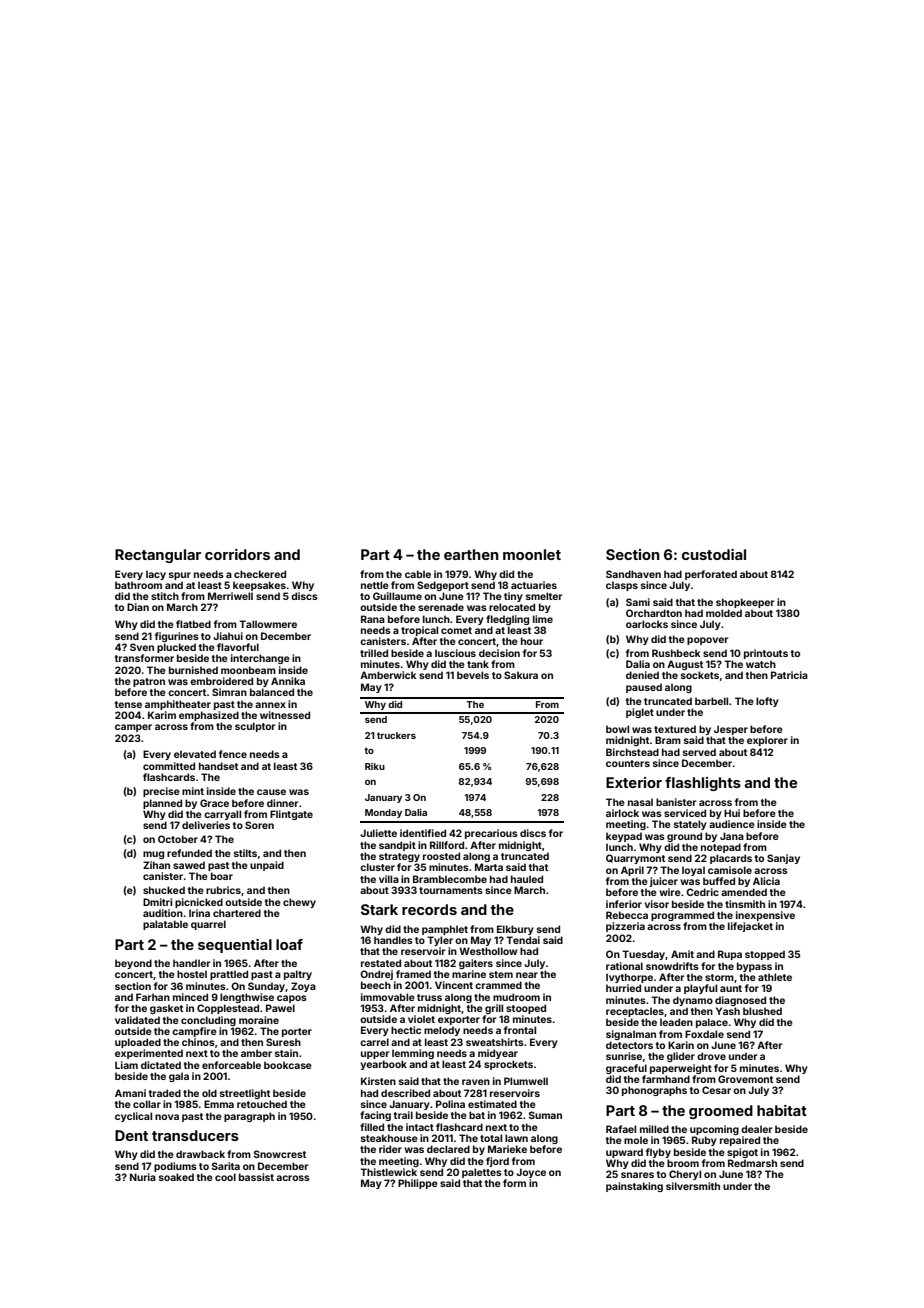 The height and width of the screenshot is (1308, 924). I want to click on palace, so click(712, 1023).
